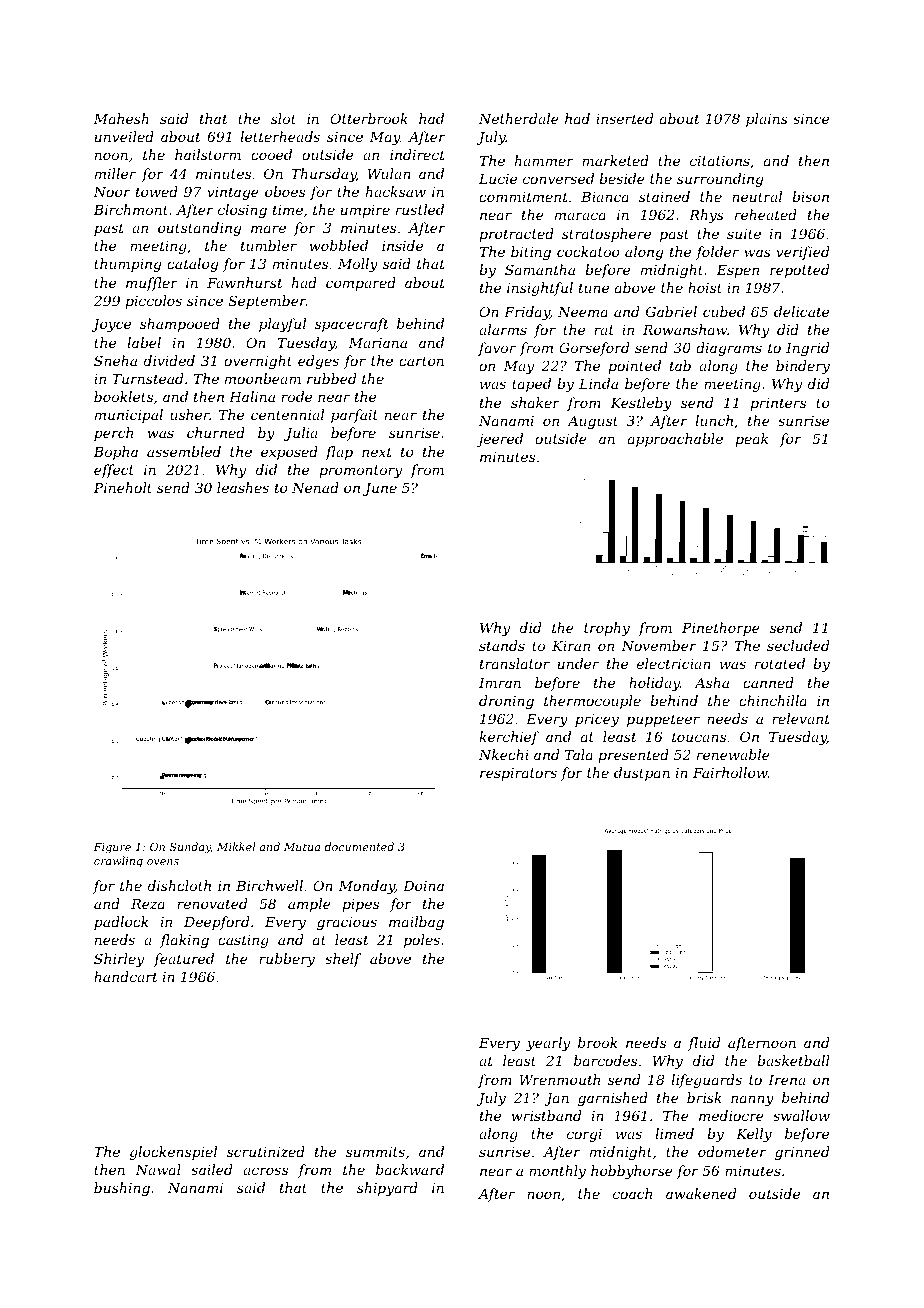 The height and width of the screenshot is (1308, 924). What do you see at coordinates (173, 1153) in the screenshot?
I see `glockenspiel` at bounding box center [173, 1153].
